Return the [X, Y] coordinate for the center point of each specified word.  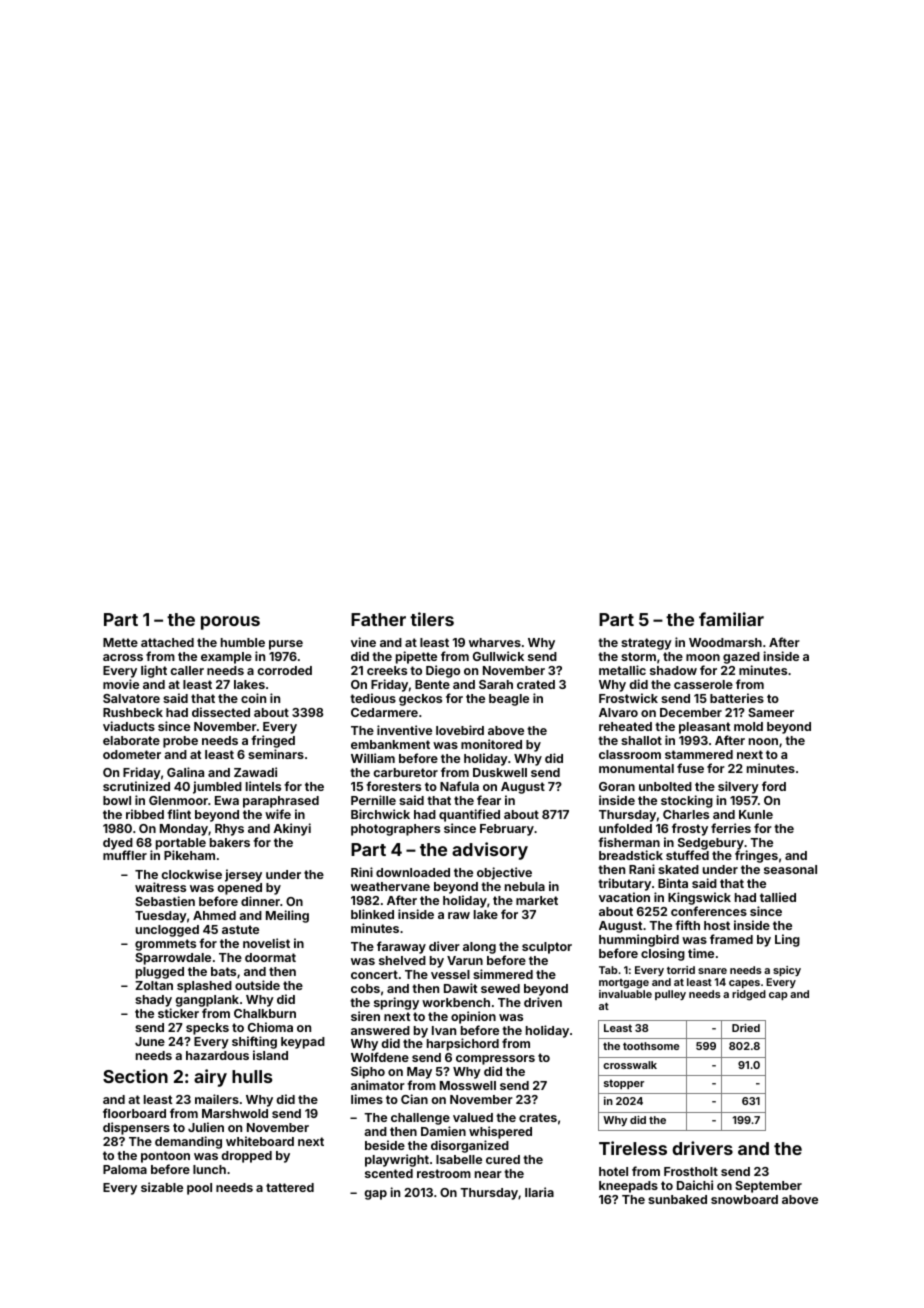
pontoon [165, 1157]
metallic [622, 670]
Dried [746, 1028]
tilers [432, 619]
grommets [165, 945]
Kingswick [699, 898]
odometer [132, 754]
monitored [491, 744]
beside [385, 1145]
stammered [699, 754]
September [768, 1187]
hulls [252, 1076]
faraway [401, 947]
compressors [495, 1060]
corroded [284, 670]
